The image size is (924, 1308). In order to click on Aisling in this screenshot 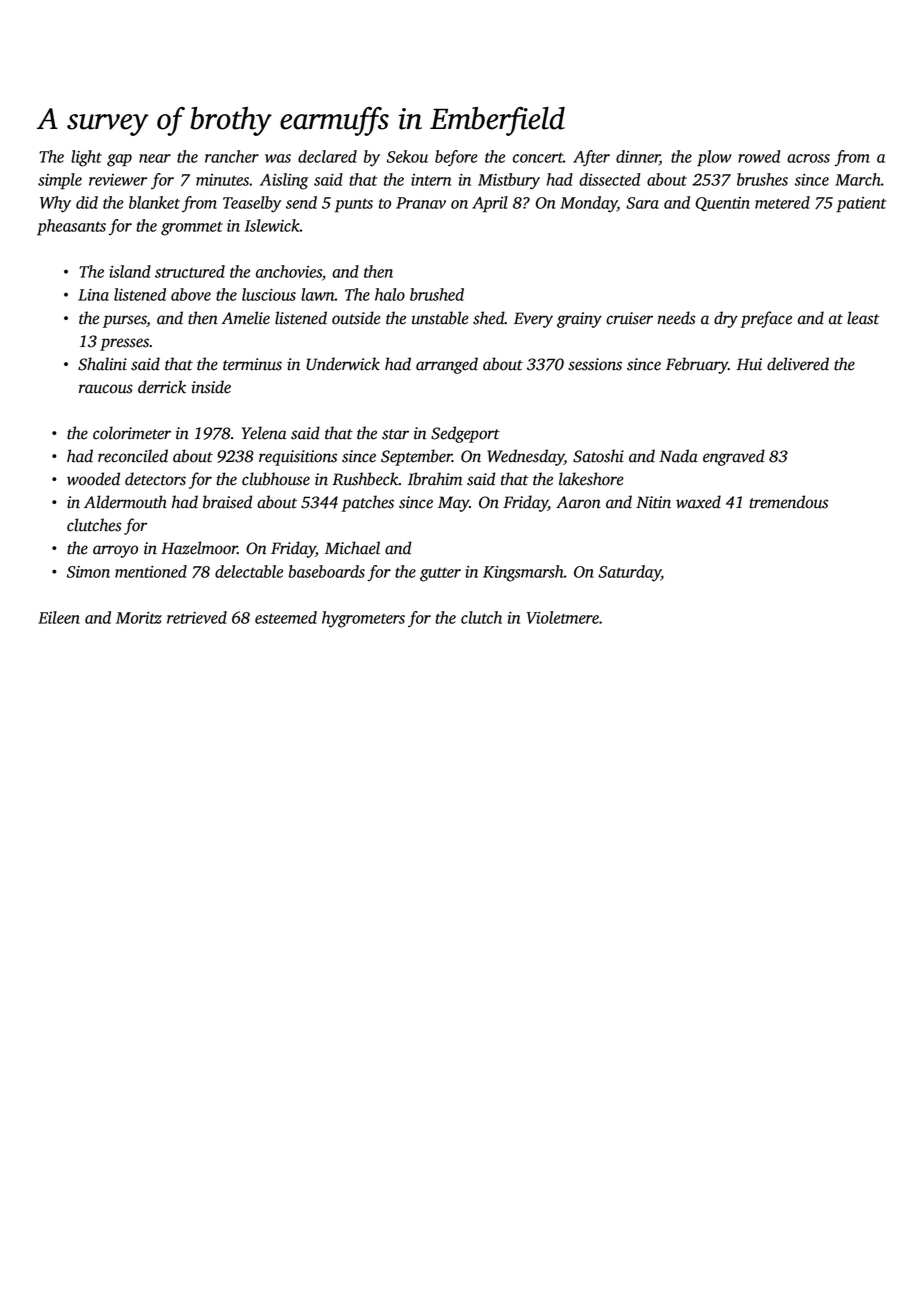, I will do `click(284, 181)`.
